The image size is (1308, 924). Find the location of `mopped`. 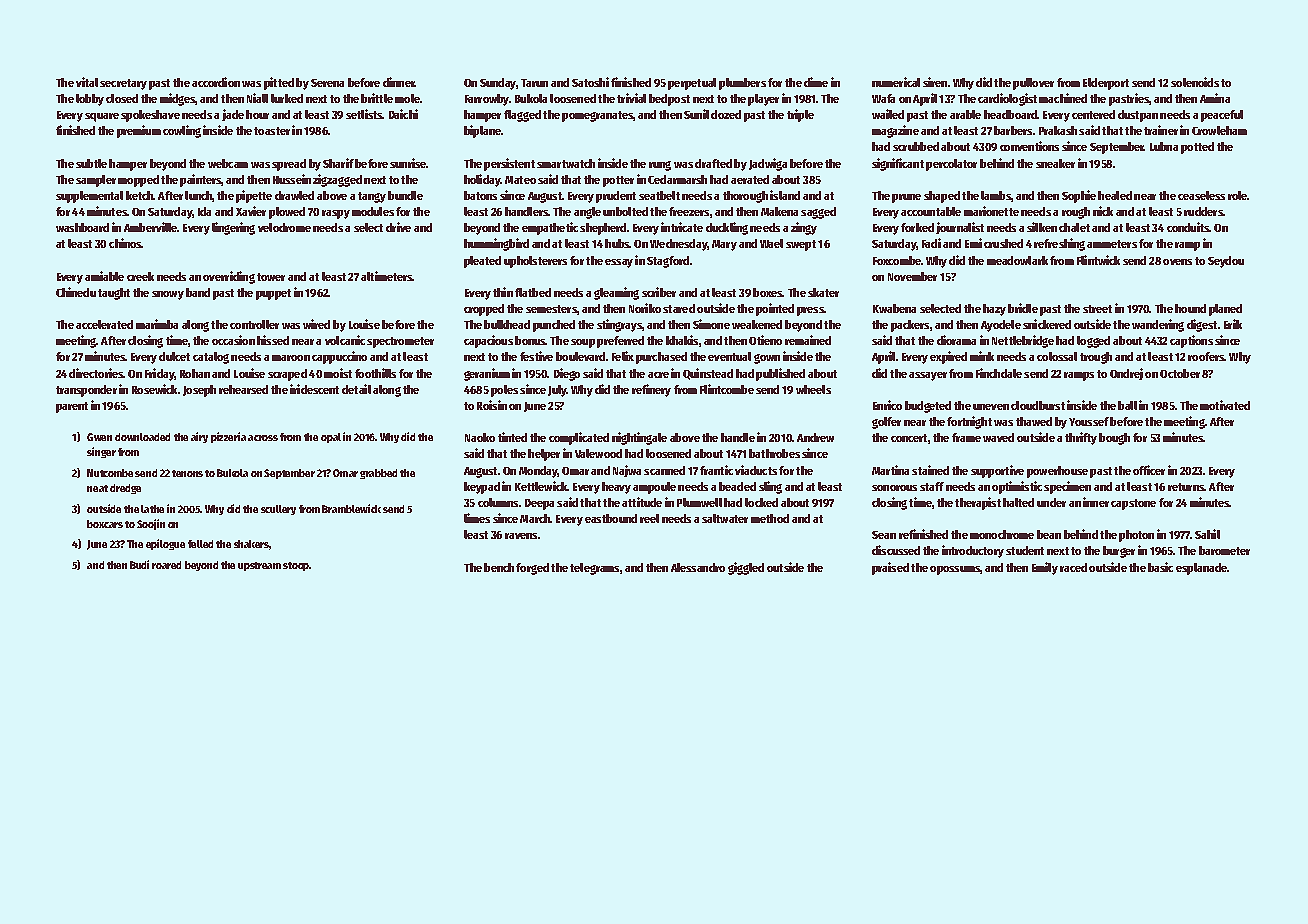

mopped is located at coordinates (138, 181).
